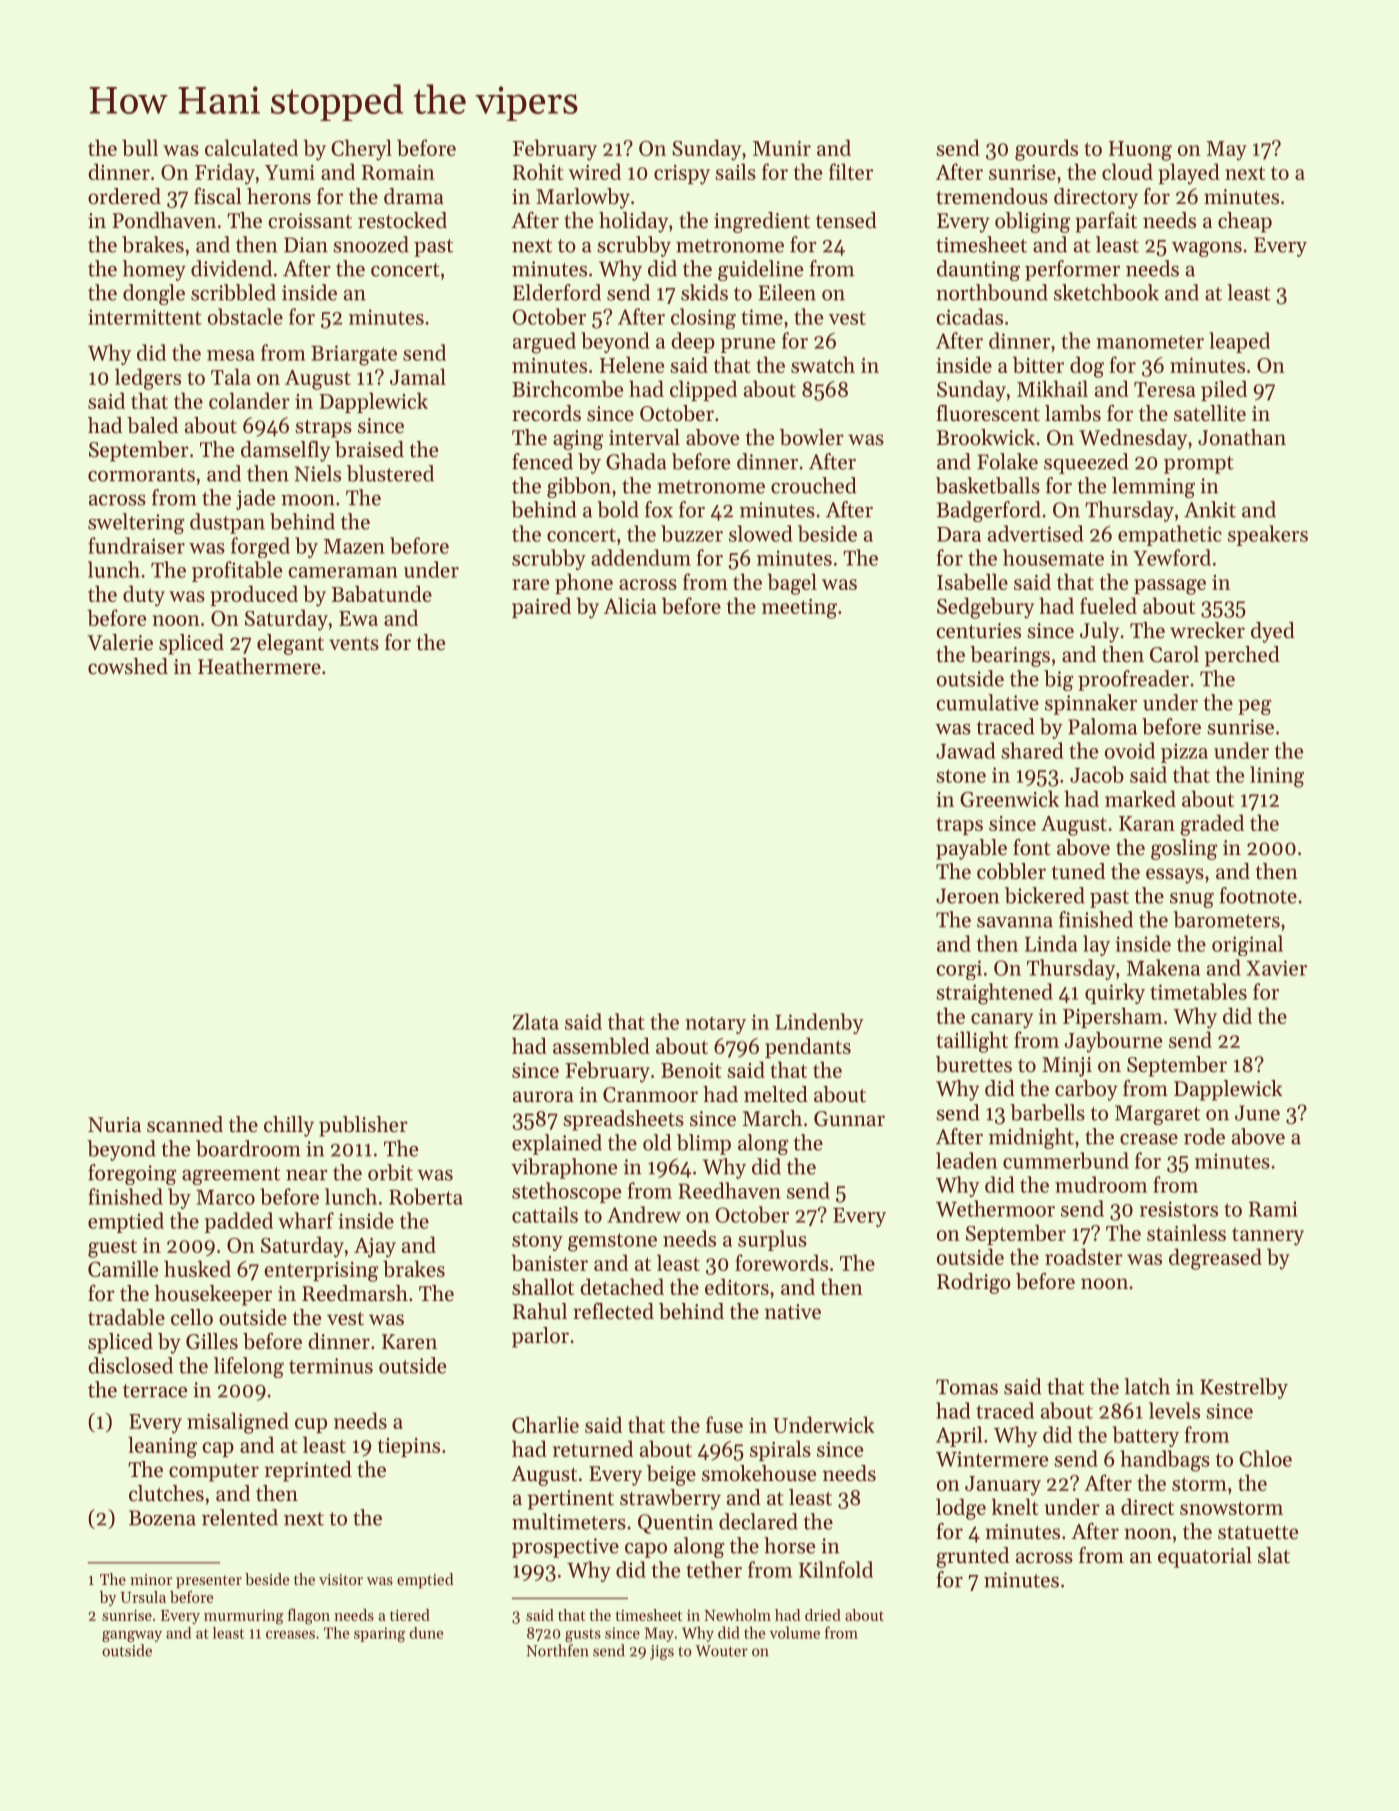  I want to click on bull, so click(140, 147).
